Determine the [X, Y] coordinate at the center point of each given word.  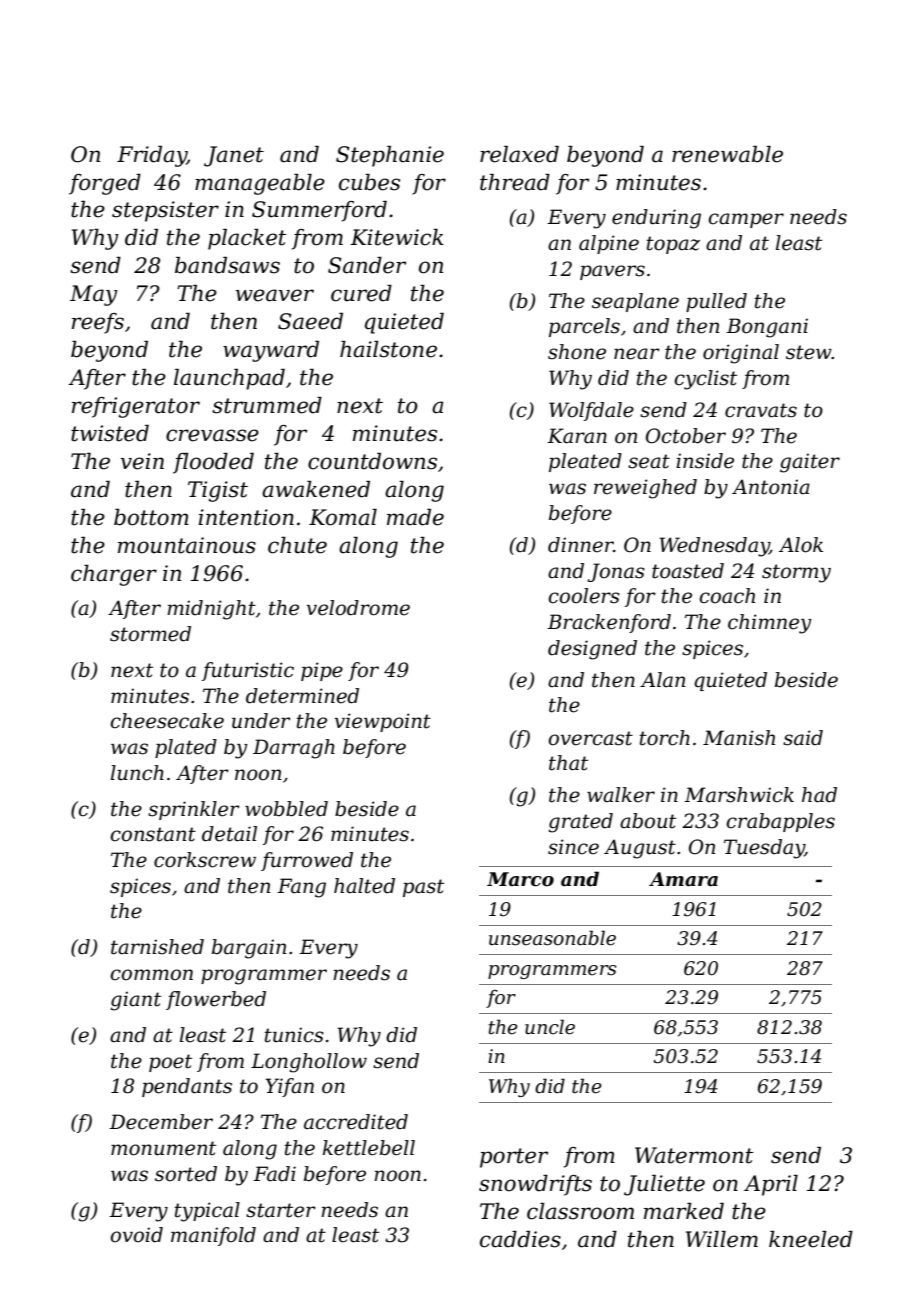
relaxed [519, 154]
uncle [550, 1027]
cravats [761, 410]
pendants [187, 1087]
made [415, 517]
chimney [769, 624]
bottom [151, 517]
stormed [150, 634]
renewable [727, 154]
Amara [683, 879]
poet [170, 1063]
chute [297, 545]
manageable [260, 184]
